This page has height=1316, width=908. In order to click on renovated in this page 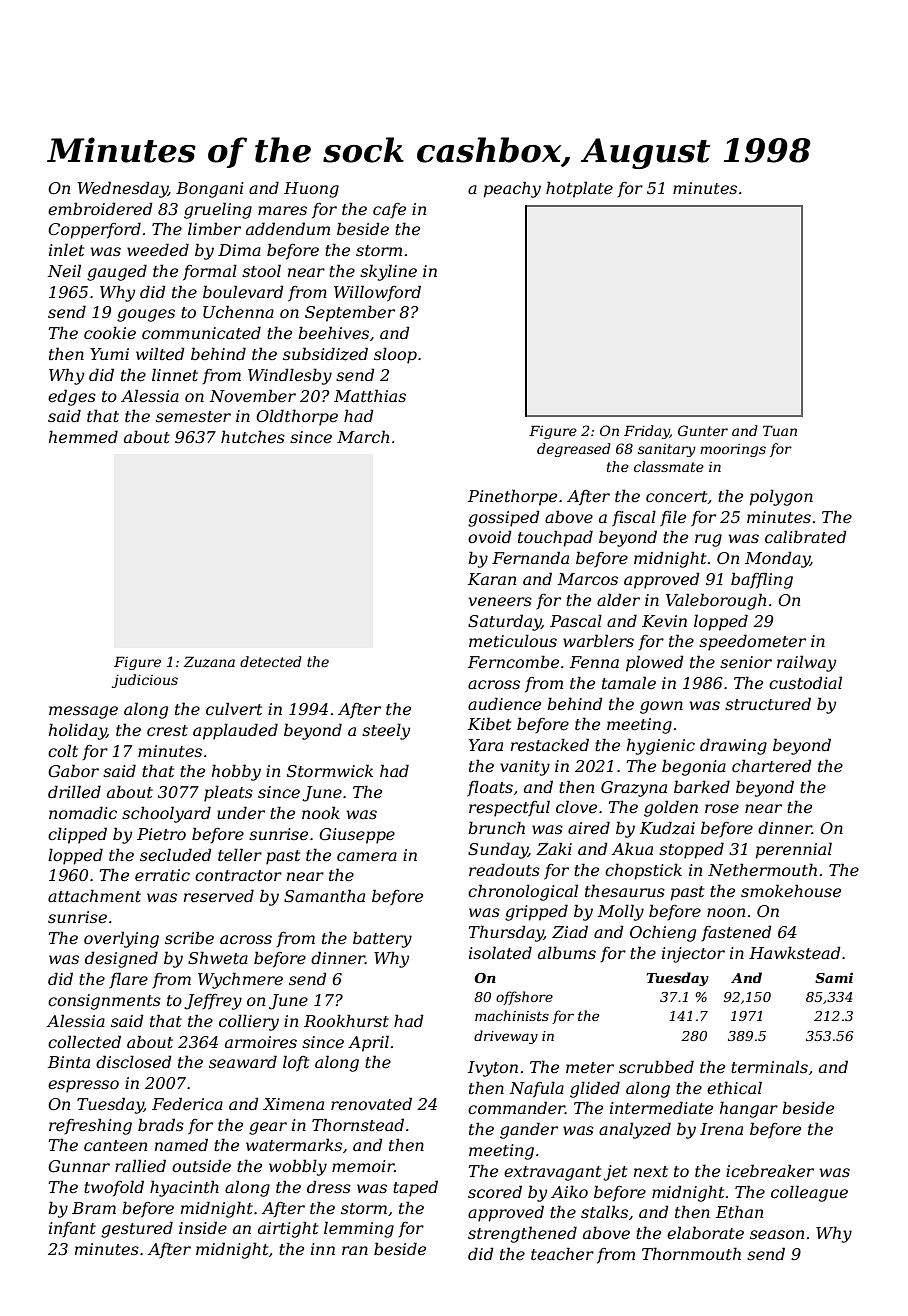, I will do `click(371, 1103)`.
